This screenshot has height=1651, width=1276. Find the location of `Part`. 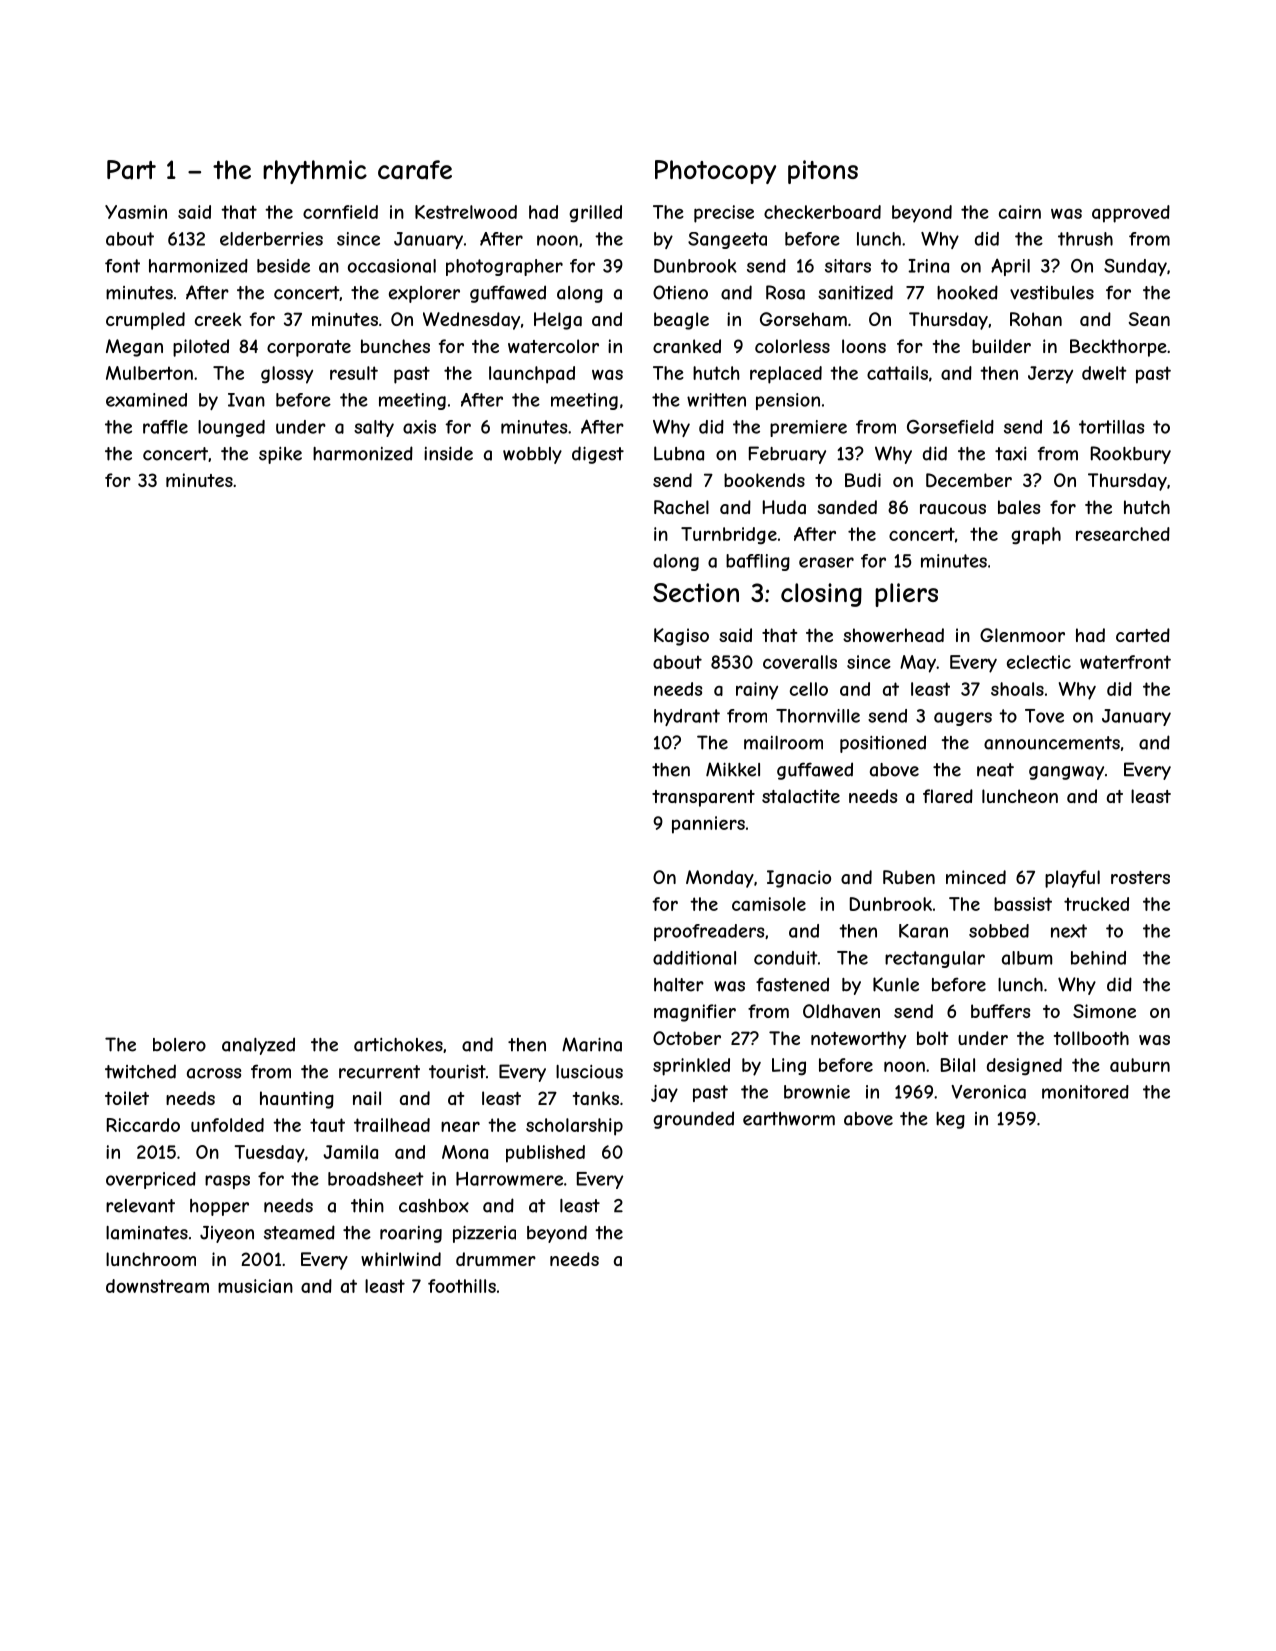

Part is located at coordinates (131, 170).
